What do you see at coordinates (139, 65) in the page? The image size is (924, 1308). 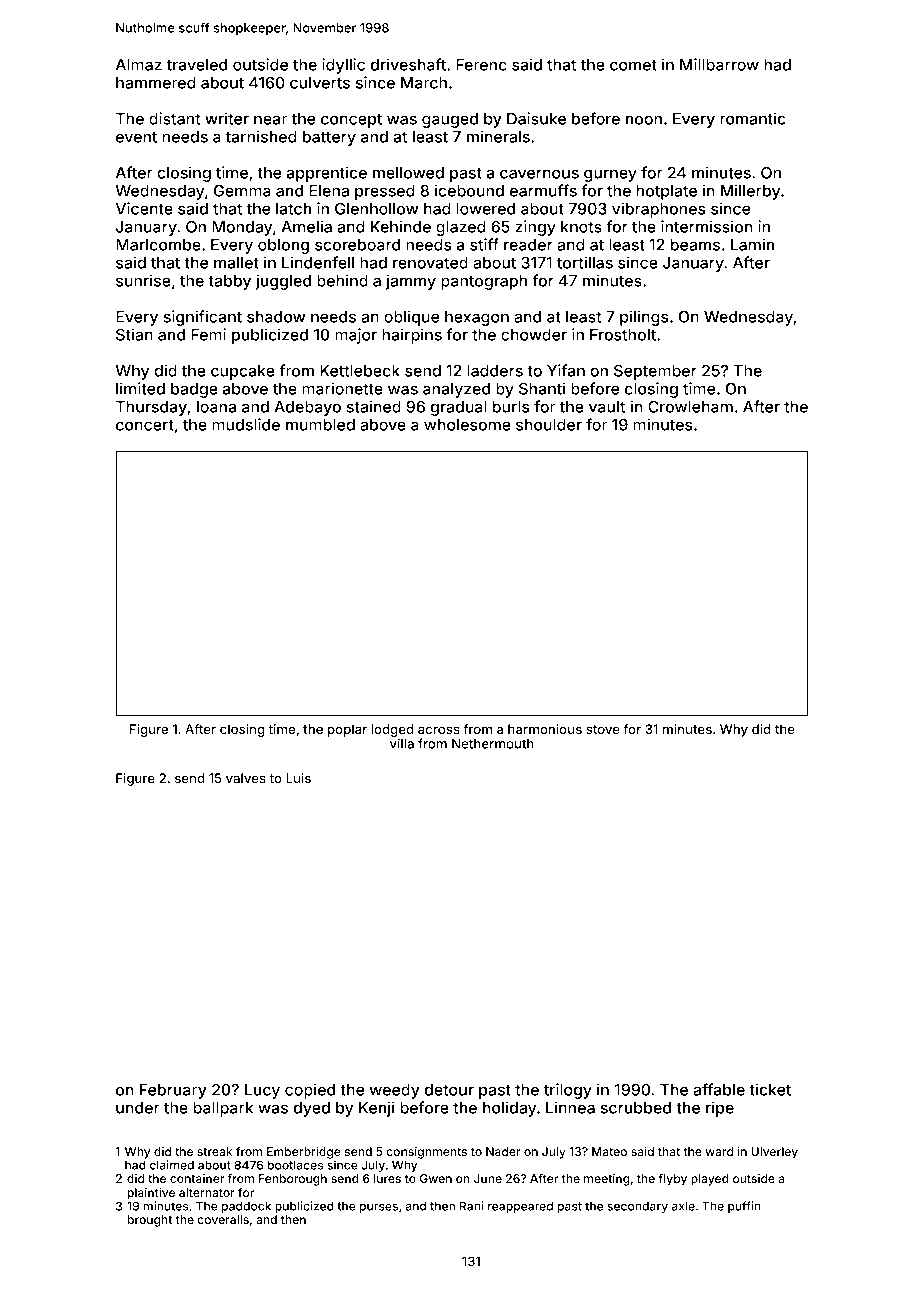 I see `Almaz` at bounding box center [139, 65].
